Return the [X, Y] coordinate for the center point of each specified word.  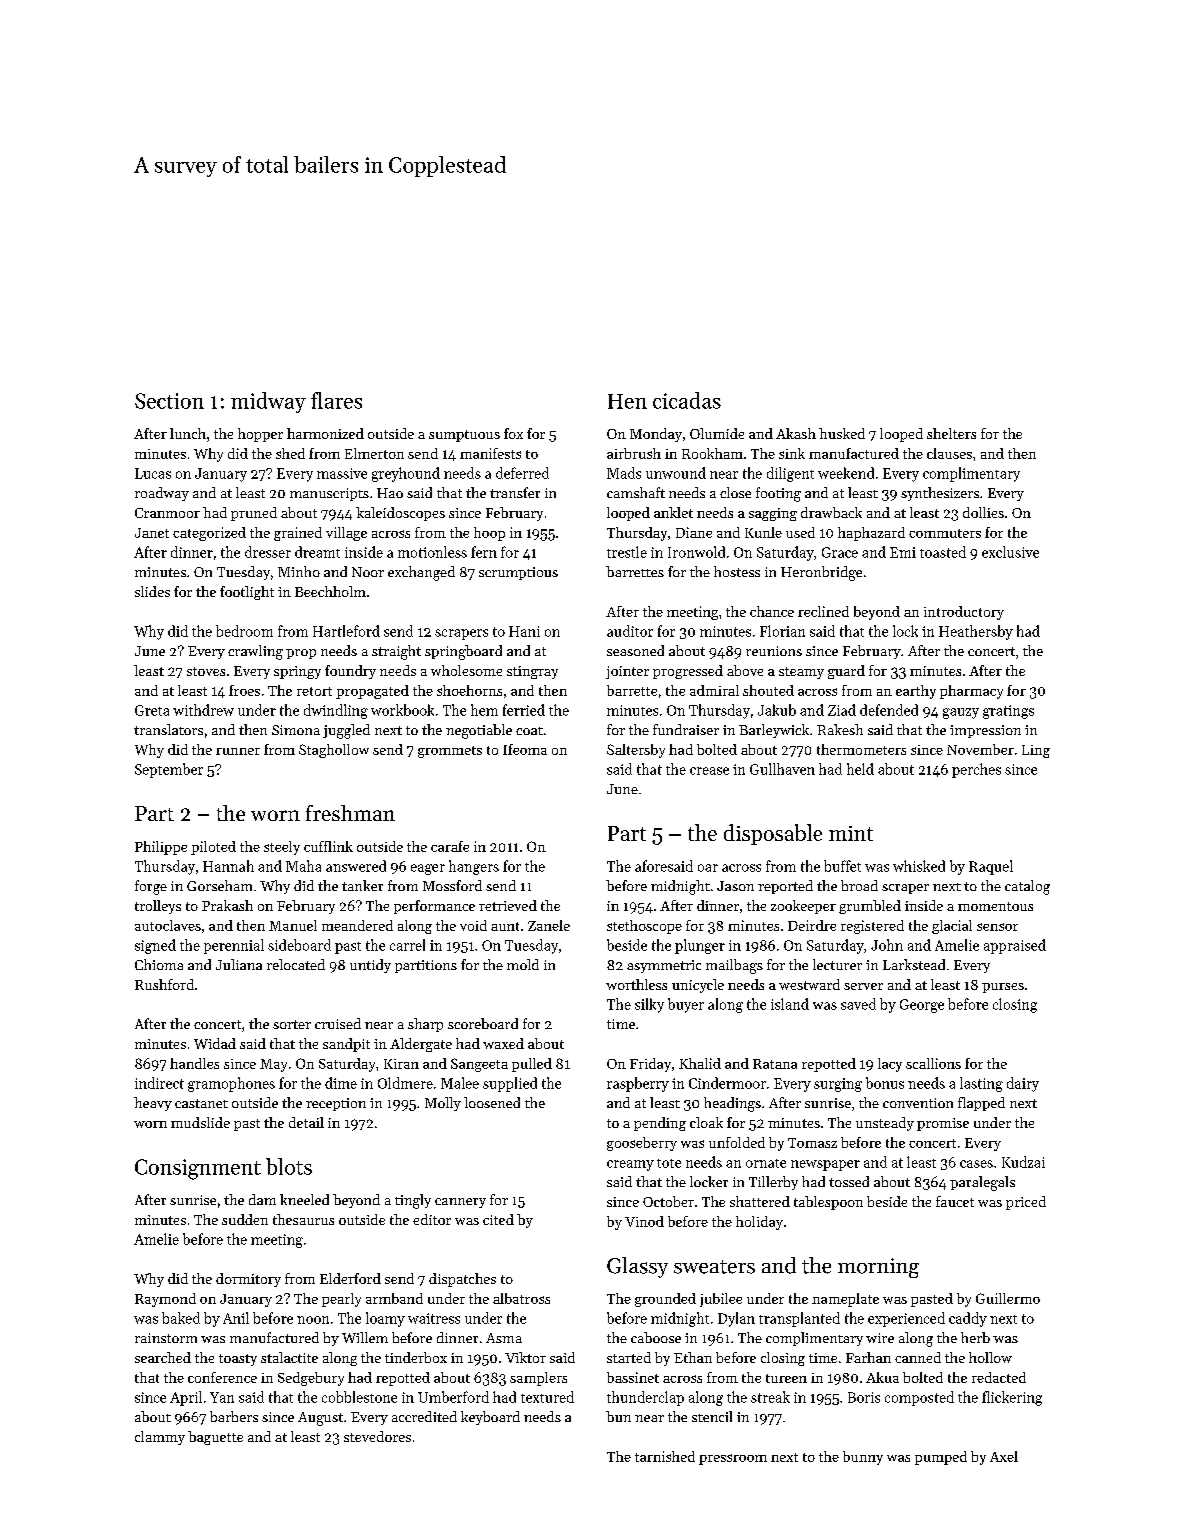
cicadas [687, 400]
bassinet [633, 1377]
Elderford [350, 1278]
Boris [864, 1397]
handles [194, 1063]
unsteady [885, 1124]
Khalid [700, 1063]
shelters [951, 433]
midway [268, 402]
